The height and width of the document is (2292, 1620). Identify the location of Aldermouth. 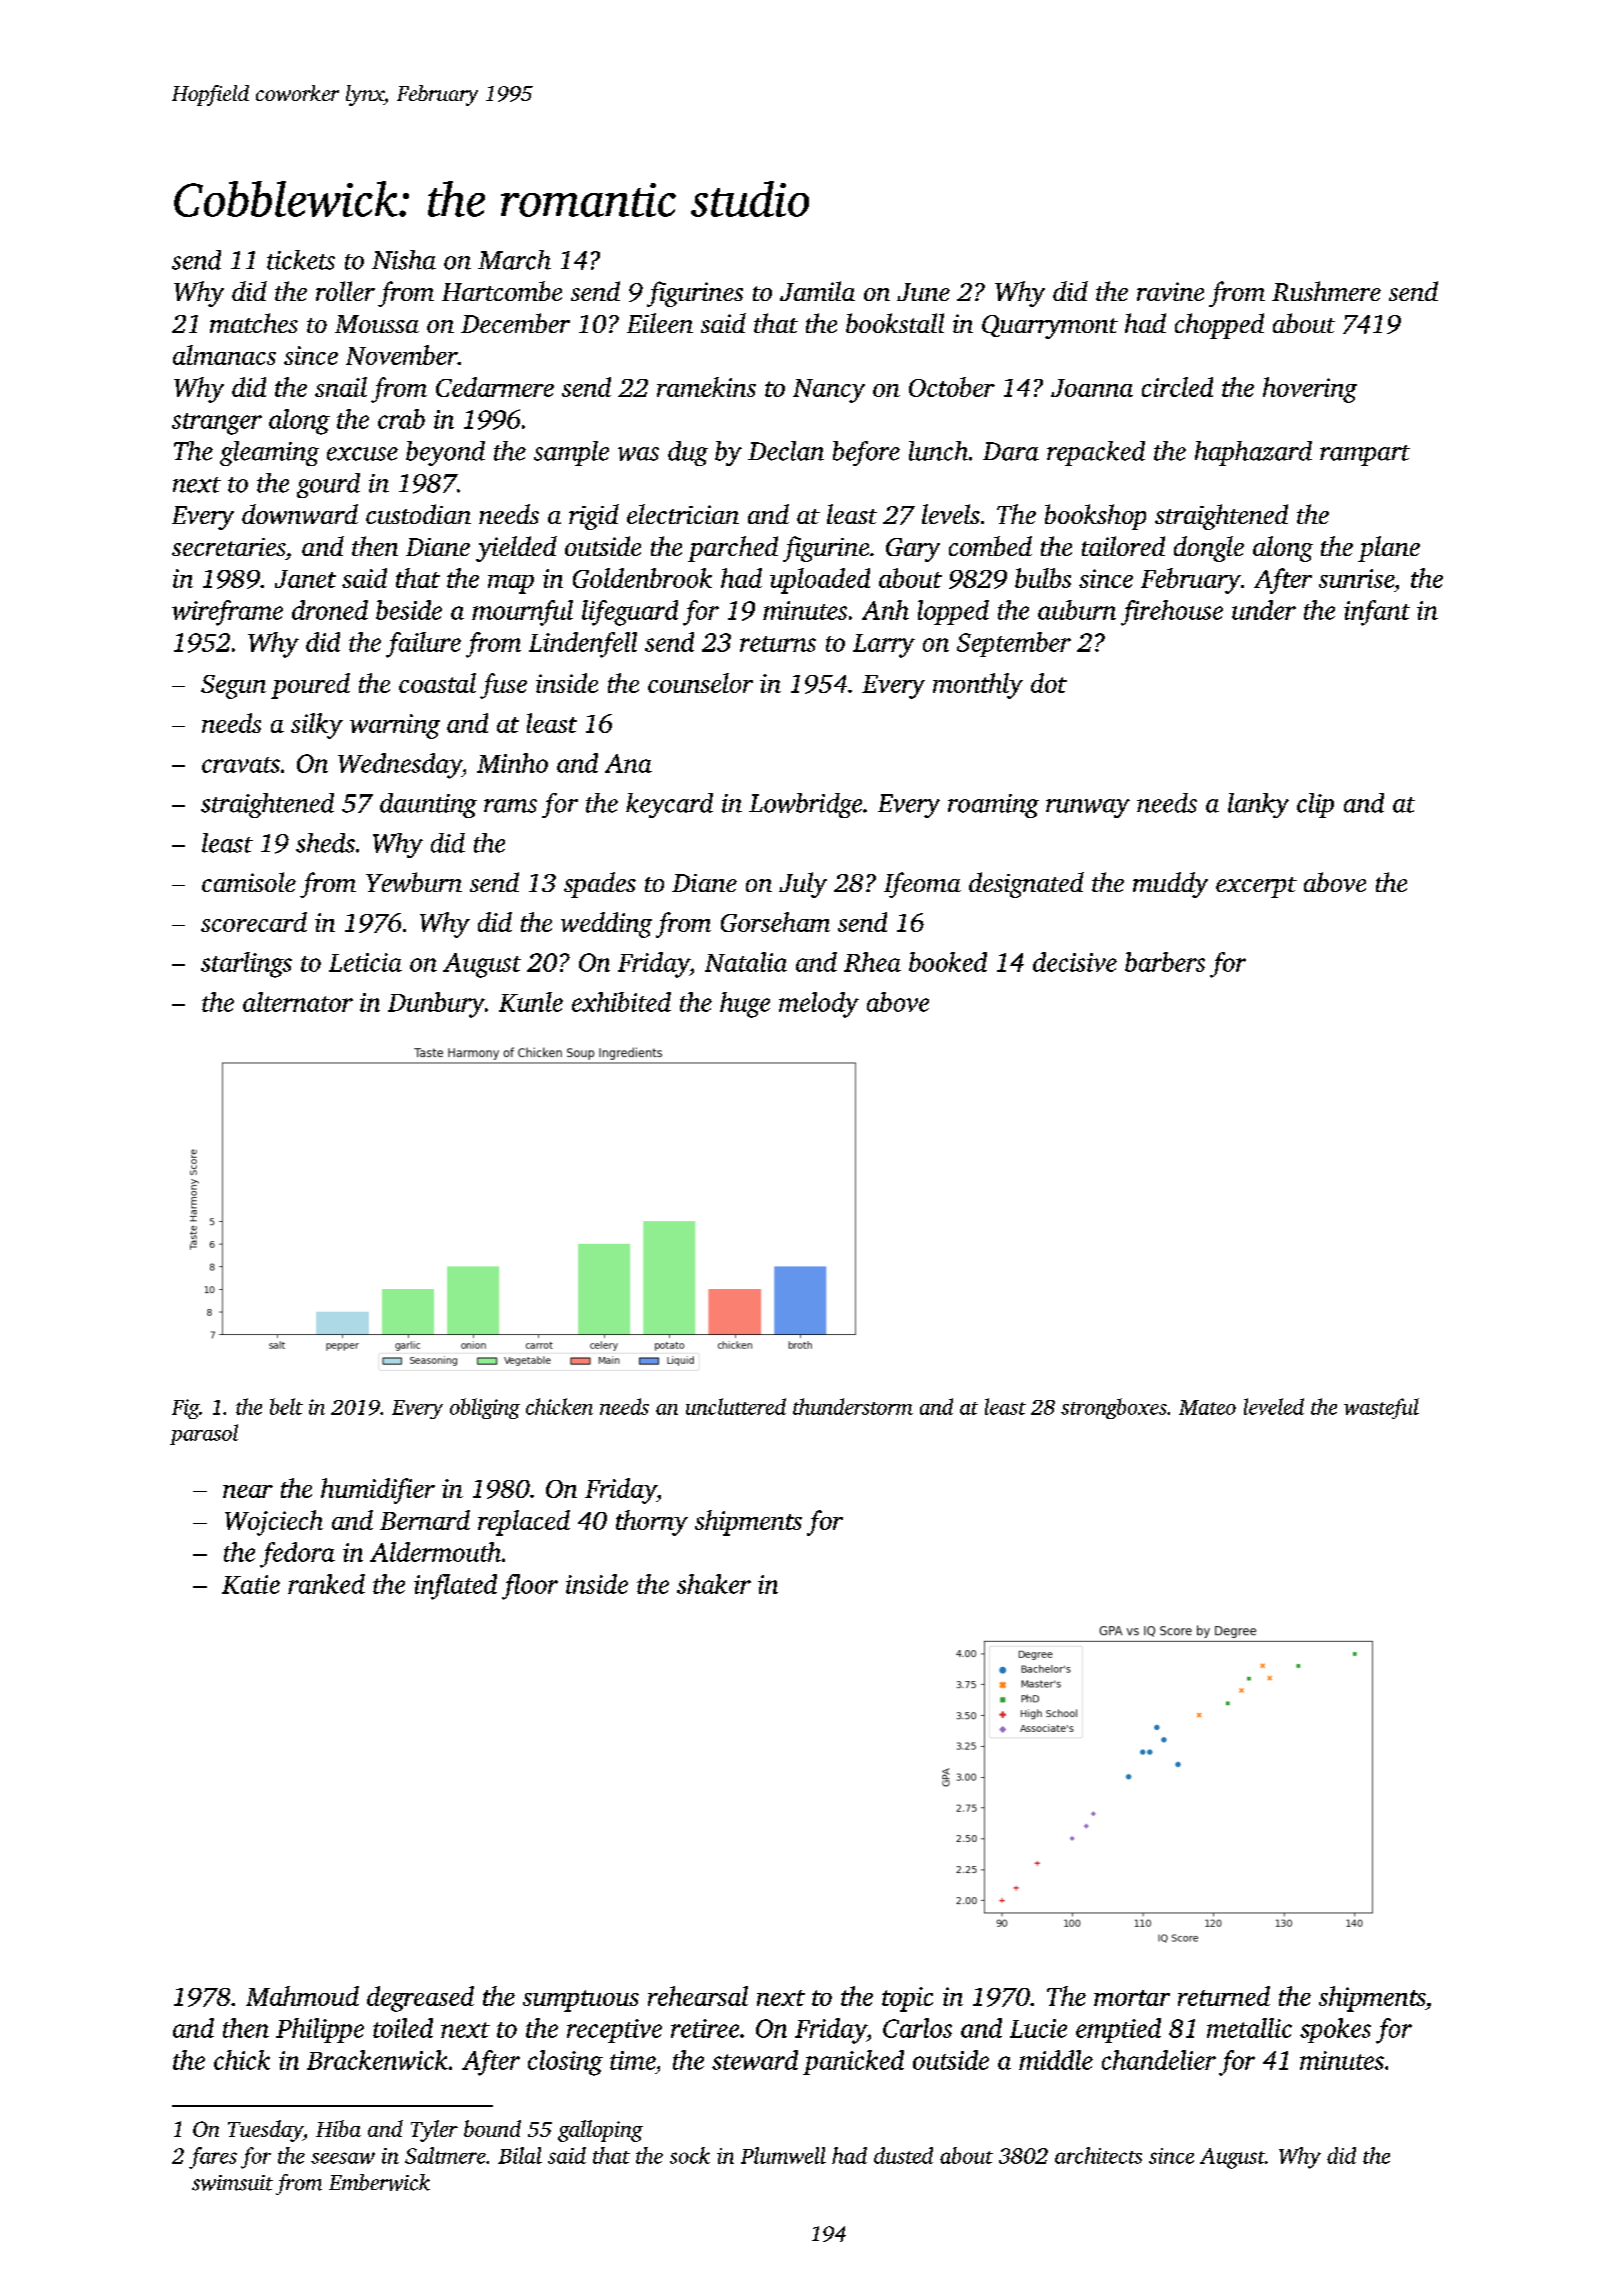
(435, 1552).
